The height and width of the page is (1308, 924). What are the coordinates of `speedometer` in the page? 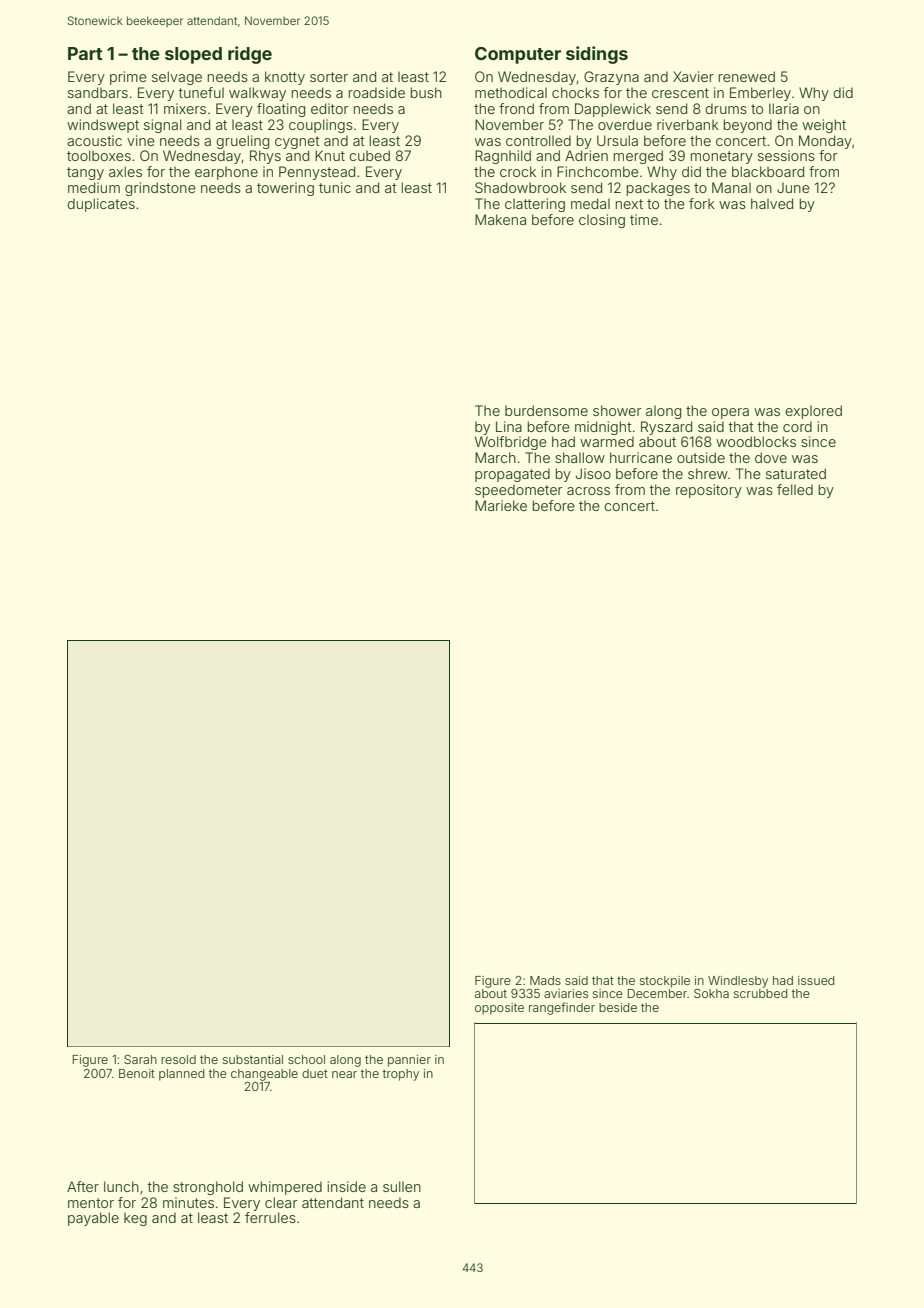 It's located at (518, 491).
